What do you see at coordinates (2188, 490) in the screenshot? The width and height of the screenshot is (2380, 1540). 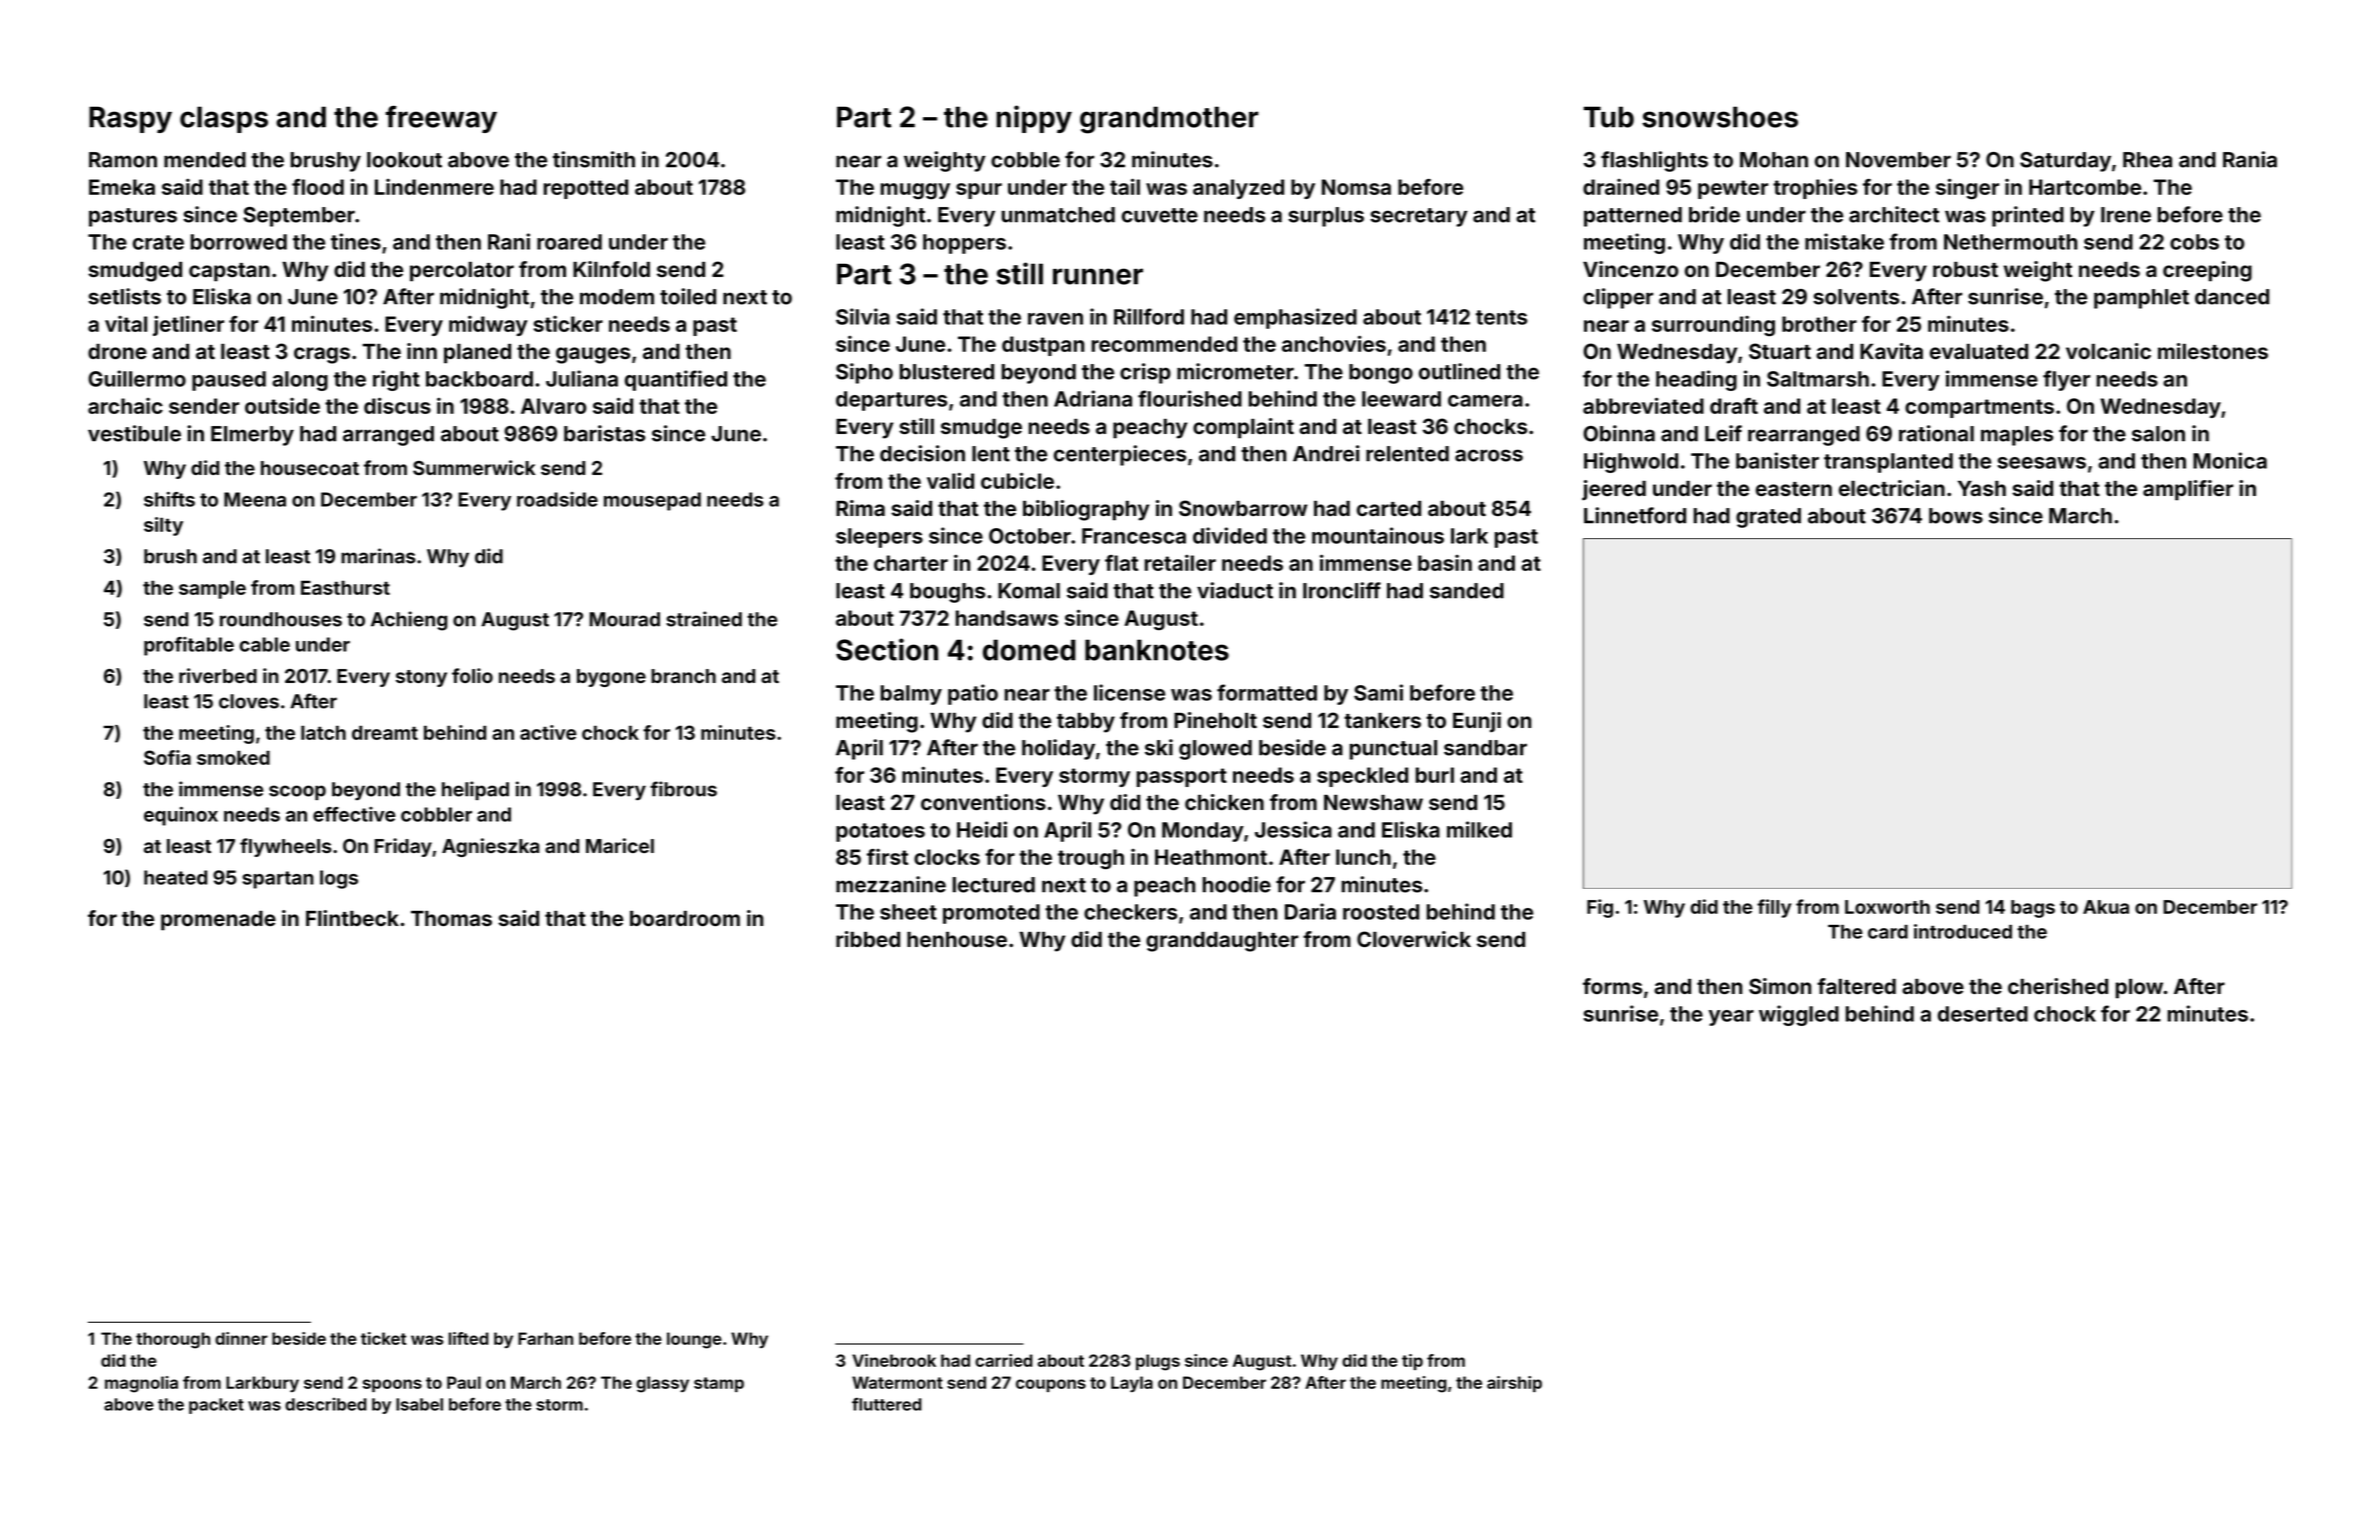 I see `amplifier` at bounding box center [2188, 490].
